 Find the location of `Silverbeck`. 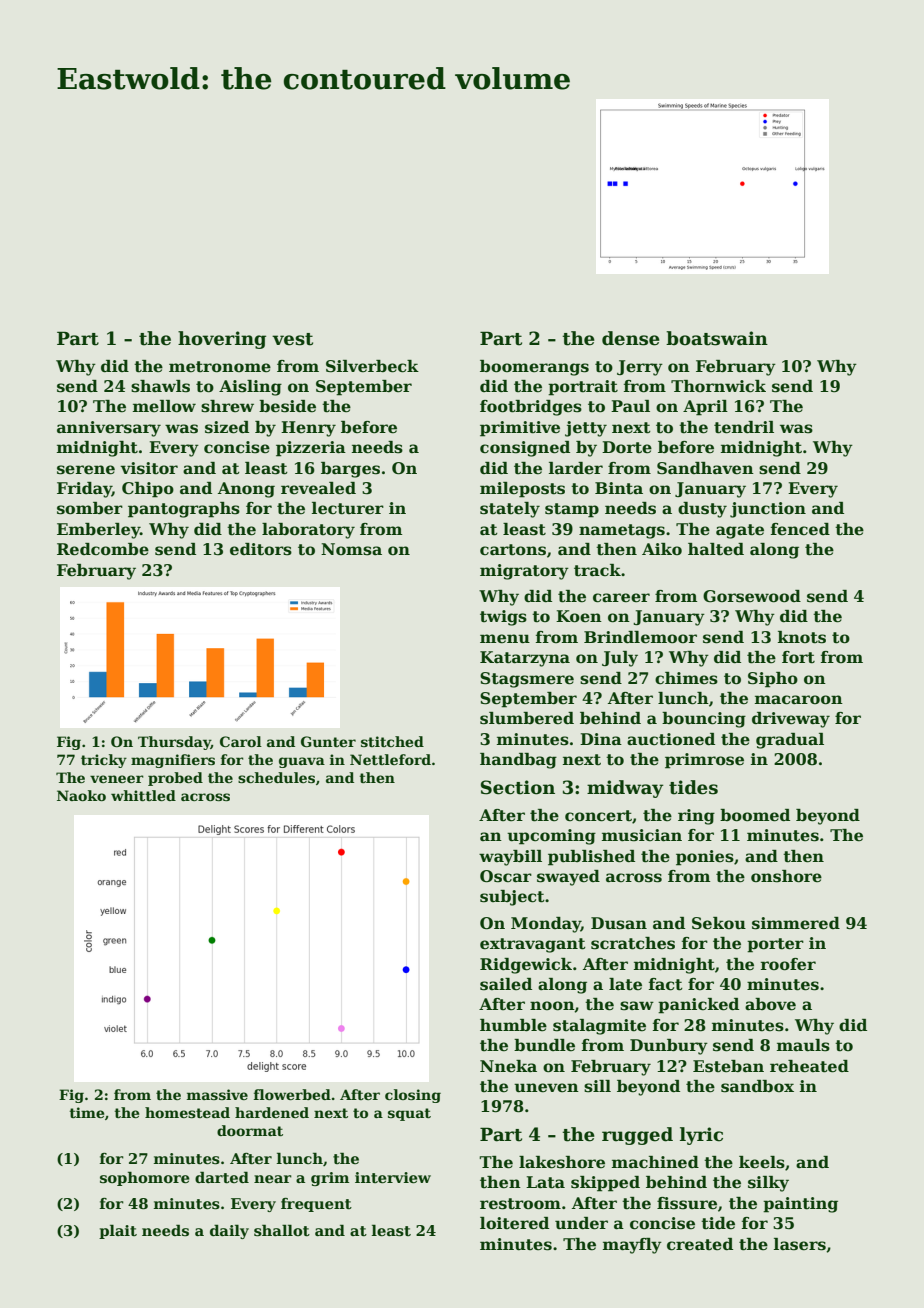

Silverbeck is located at coordinates (372, 366).
